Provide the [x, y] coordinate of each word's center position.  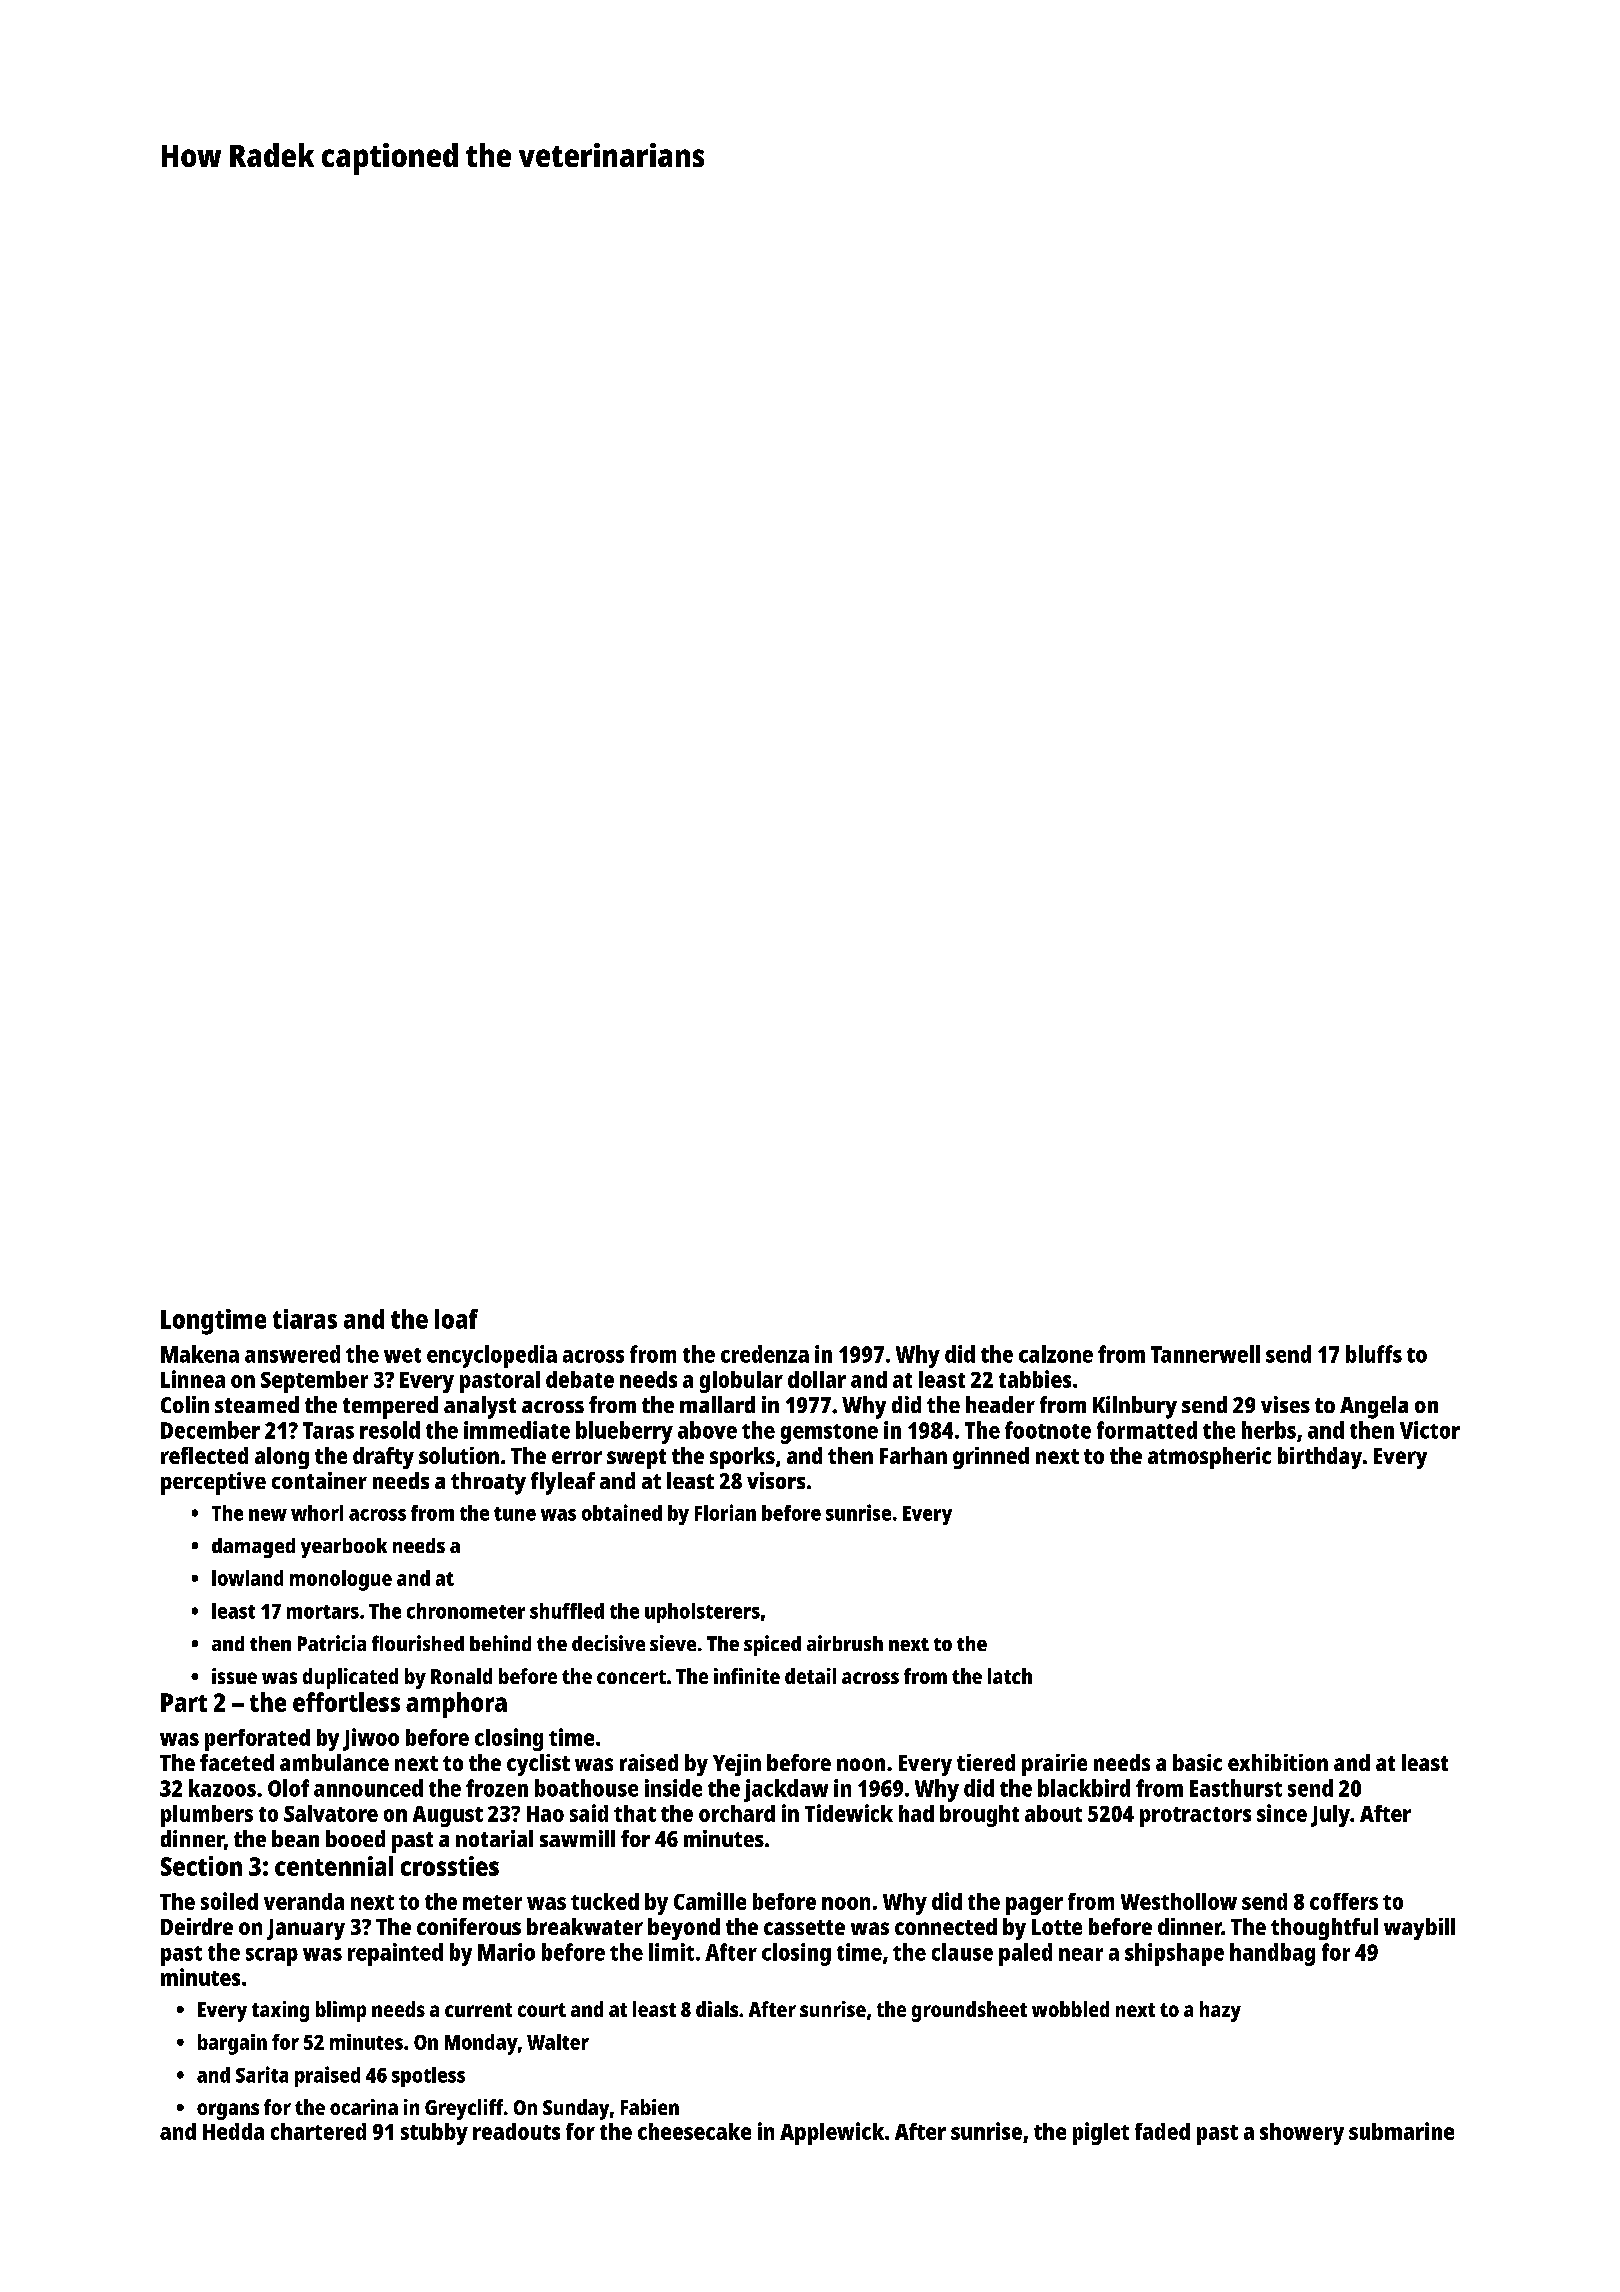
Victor [1430, 1430]
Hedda [233, 2131]
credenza [765, 1354]
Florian [725, 1512]
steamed [257, 1404]
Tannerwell [1205, 1354]
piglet [1101, 2133]
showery [1302, 2134]
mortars [323, 1612]
